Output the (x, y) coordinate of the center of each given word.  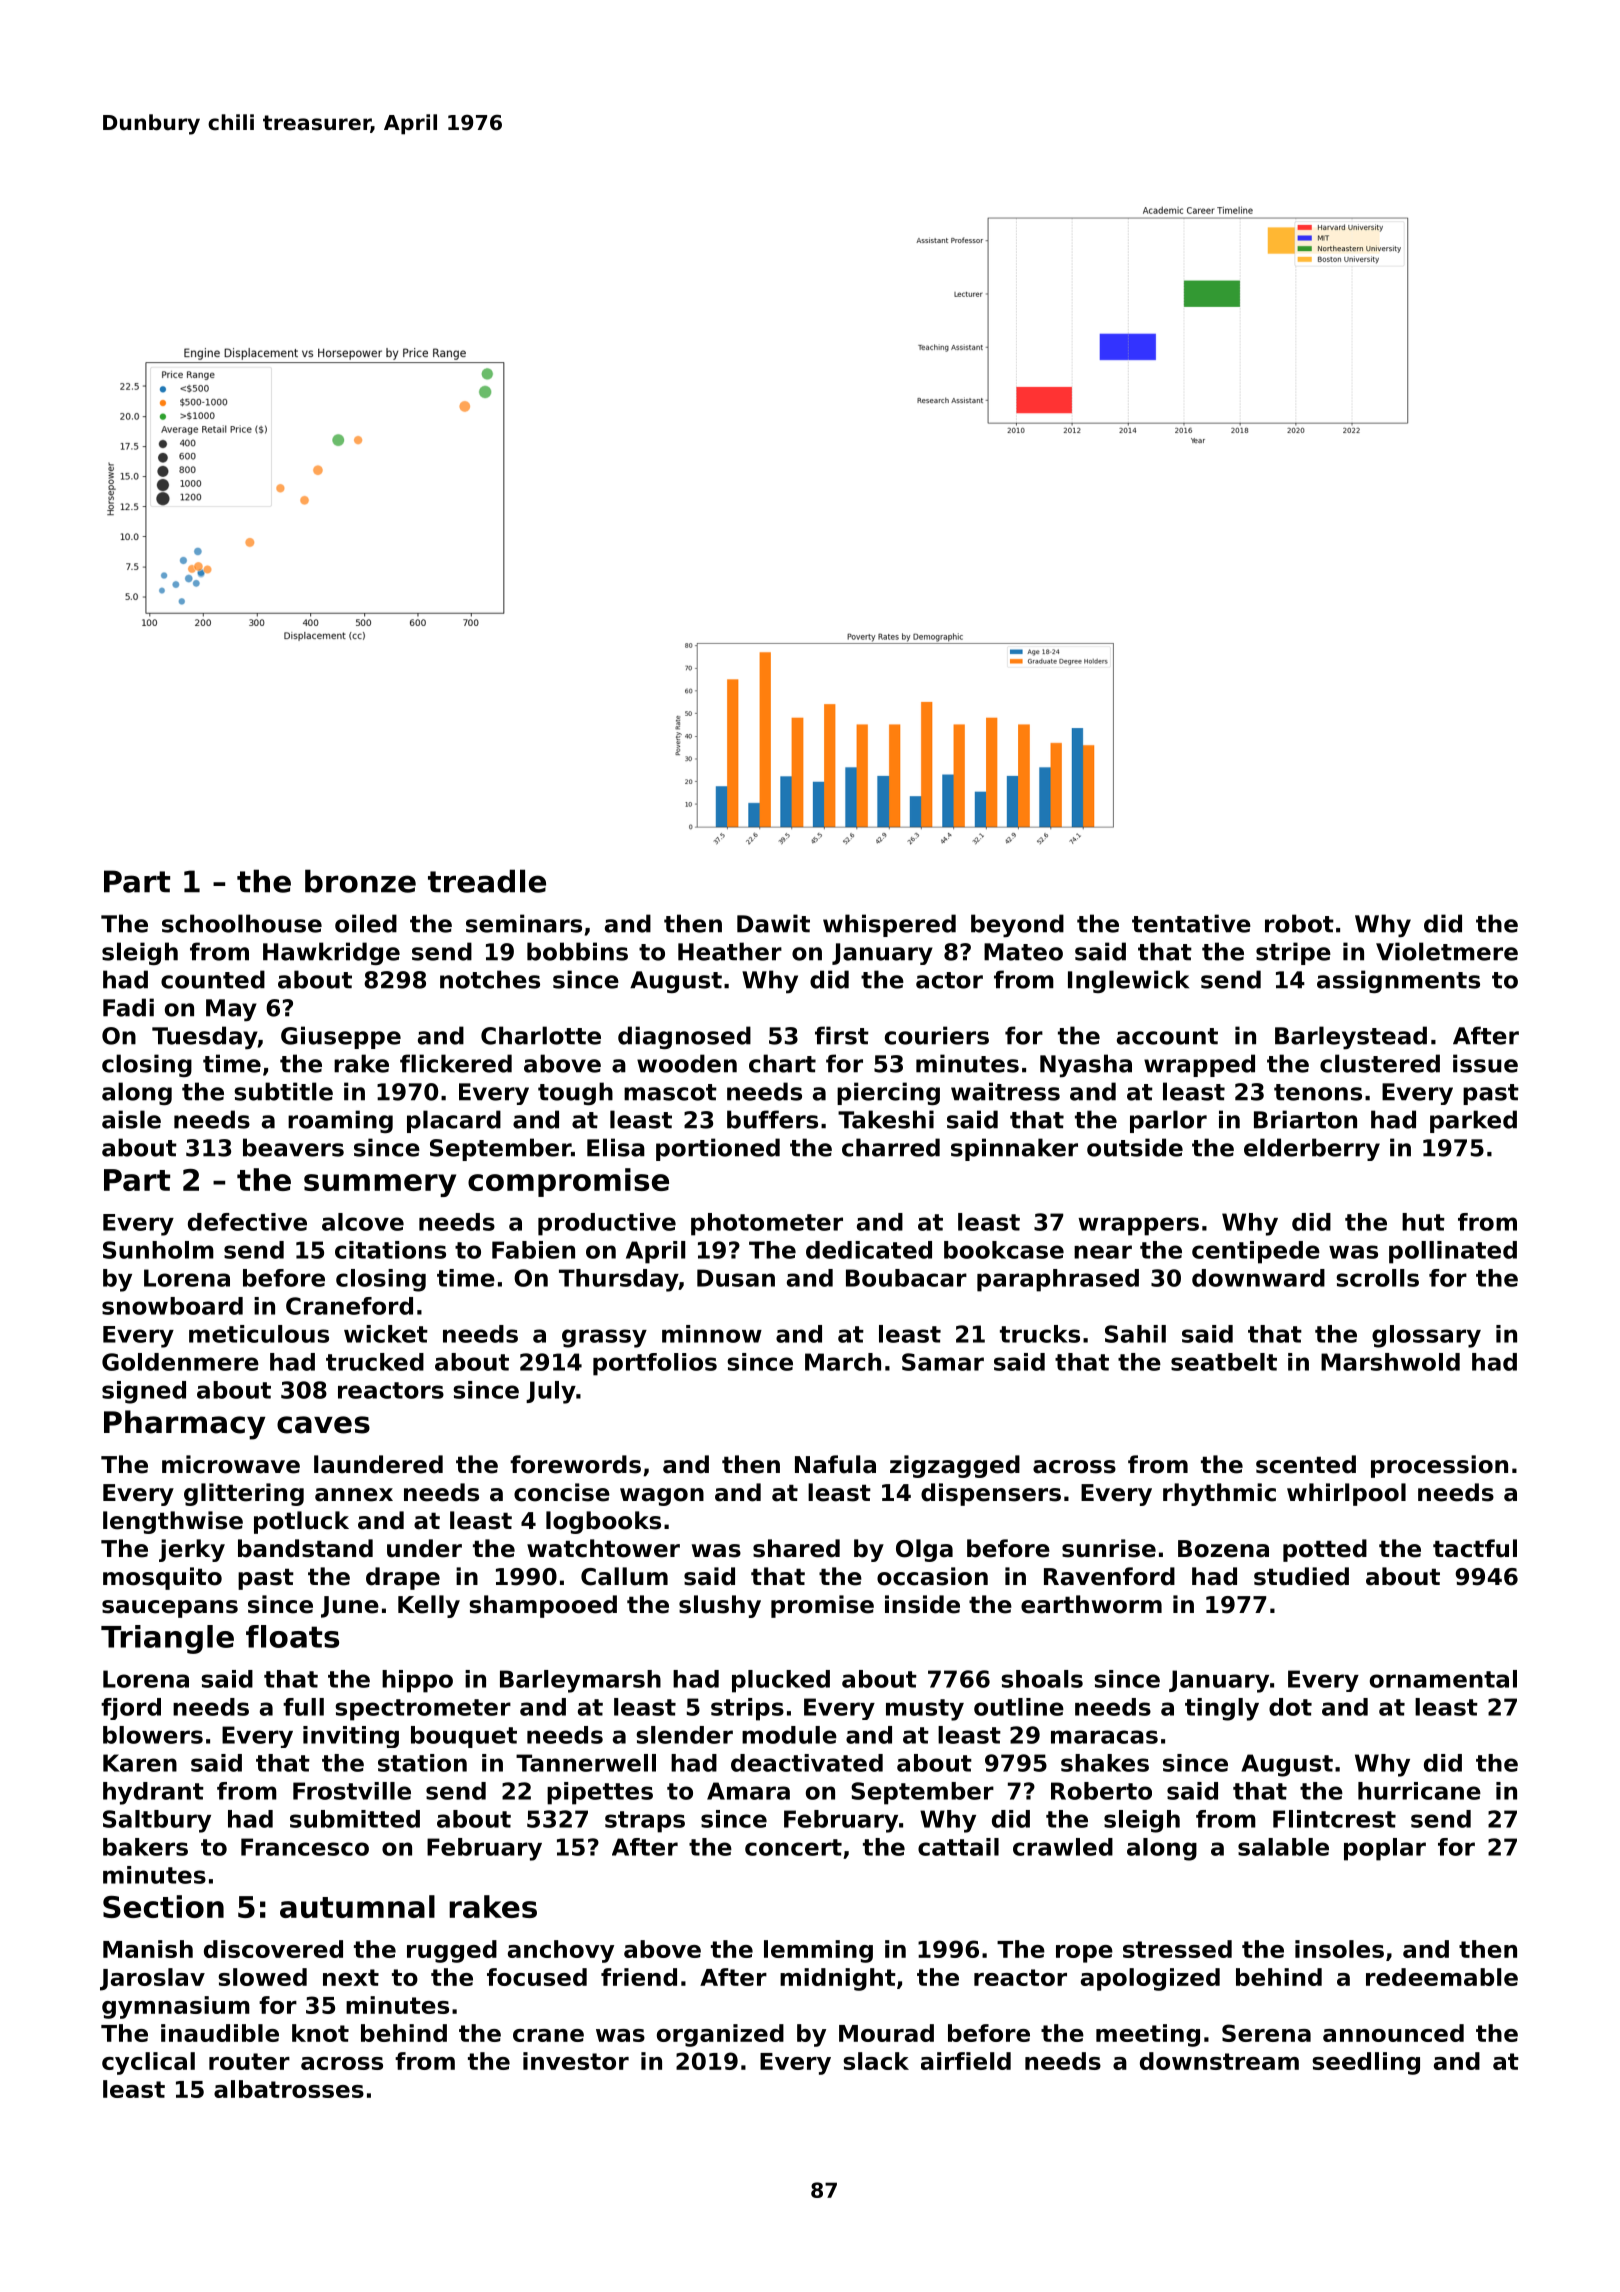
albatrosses (289, 2089)
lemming (818, 1951)
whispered (889, 925)
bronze (360, 881)
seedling (1366, 2063)
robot (1299, 923)
